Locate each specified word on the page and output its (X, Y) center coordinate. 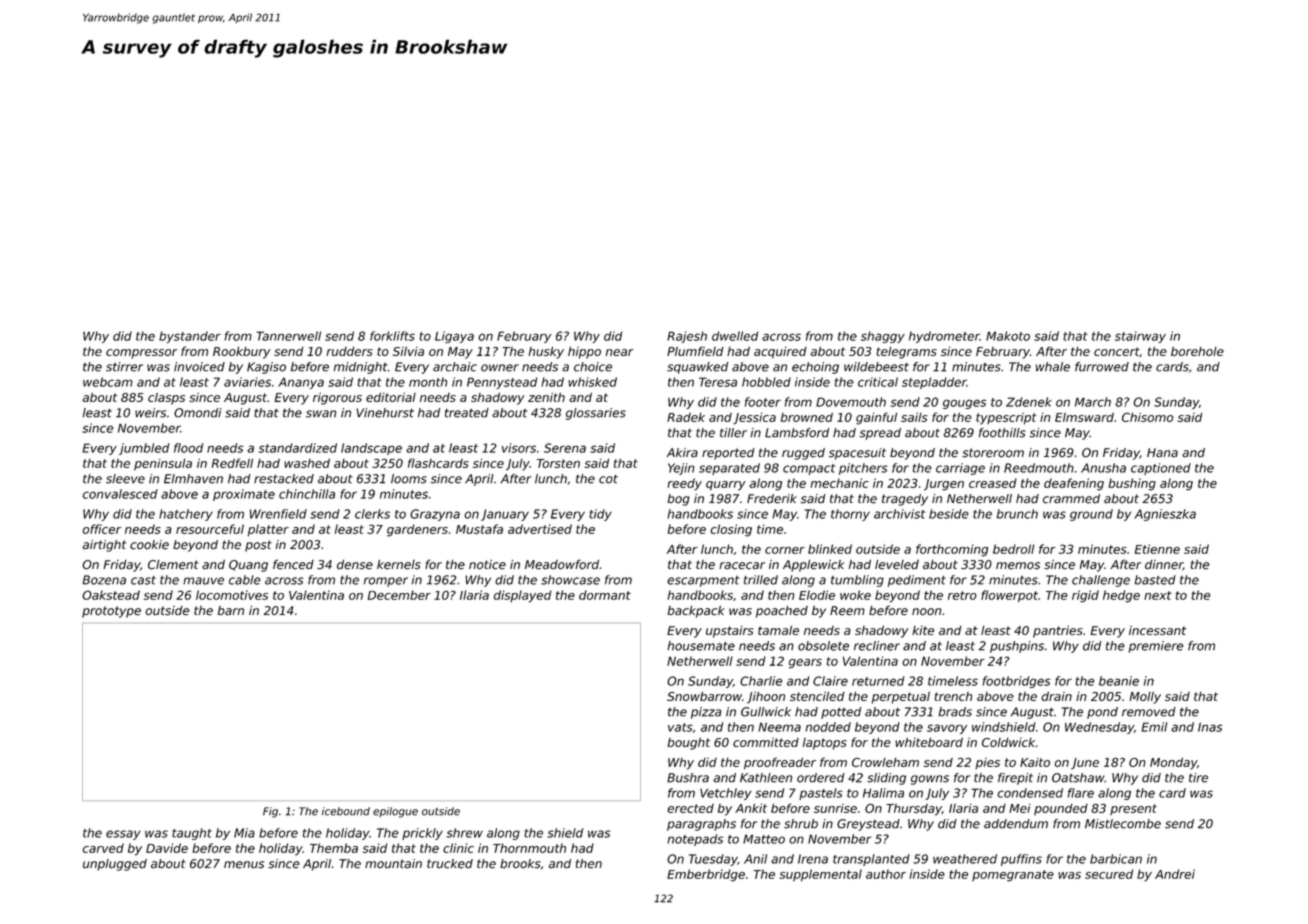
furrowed (1102, 367)
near (620, 352)
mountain (393, 864)
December (399, 595)
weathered (965, 859)
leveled (897, 565)
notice (487, 565)
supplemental (820, 875)
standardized (298, 448)
